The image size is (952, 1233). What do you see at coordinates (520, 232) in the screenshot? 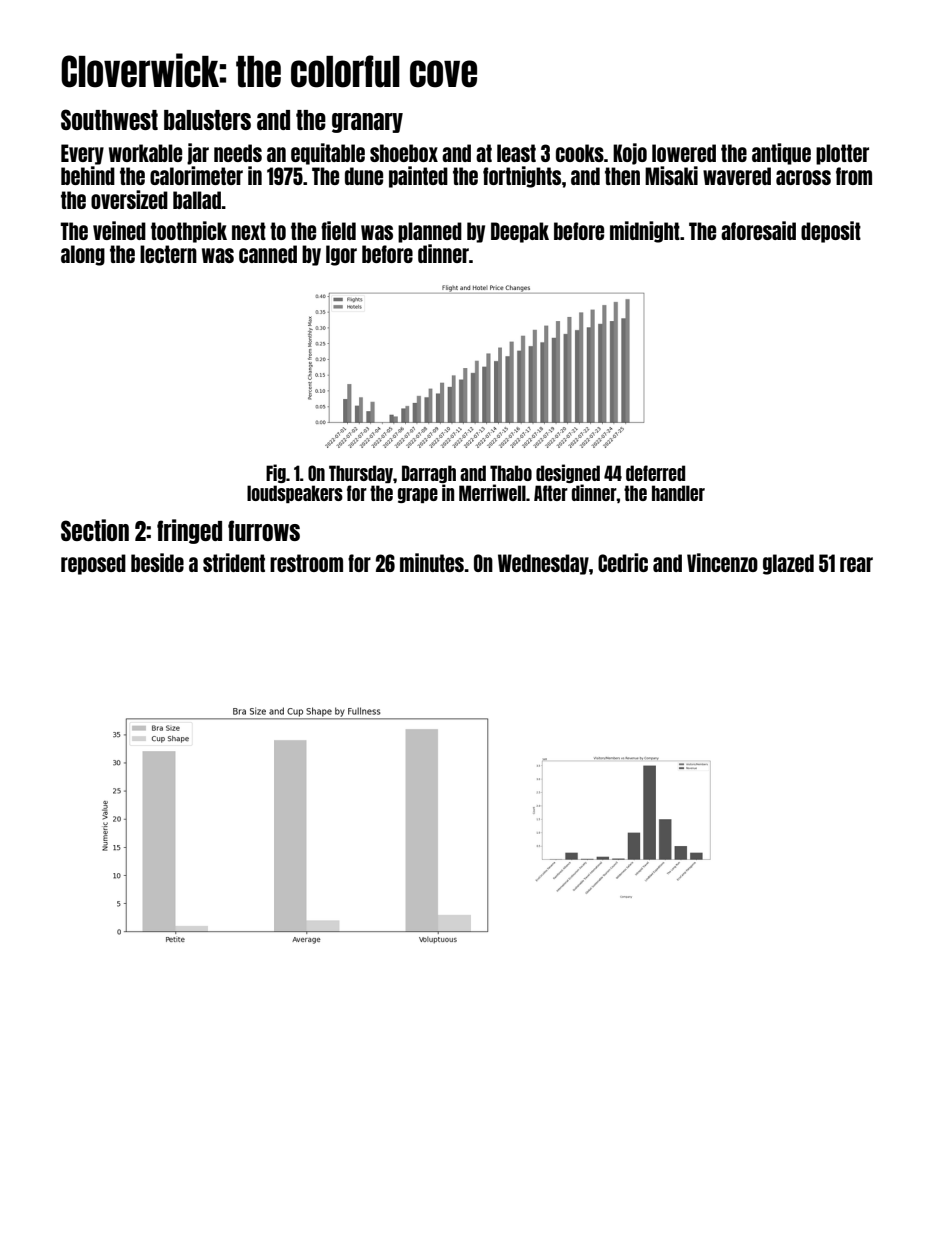
I see `Deepak` at bounding box center [520, 232].
